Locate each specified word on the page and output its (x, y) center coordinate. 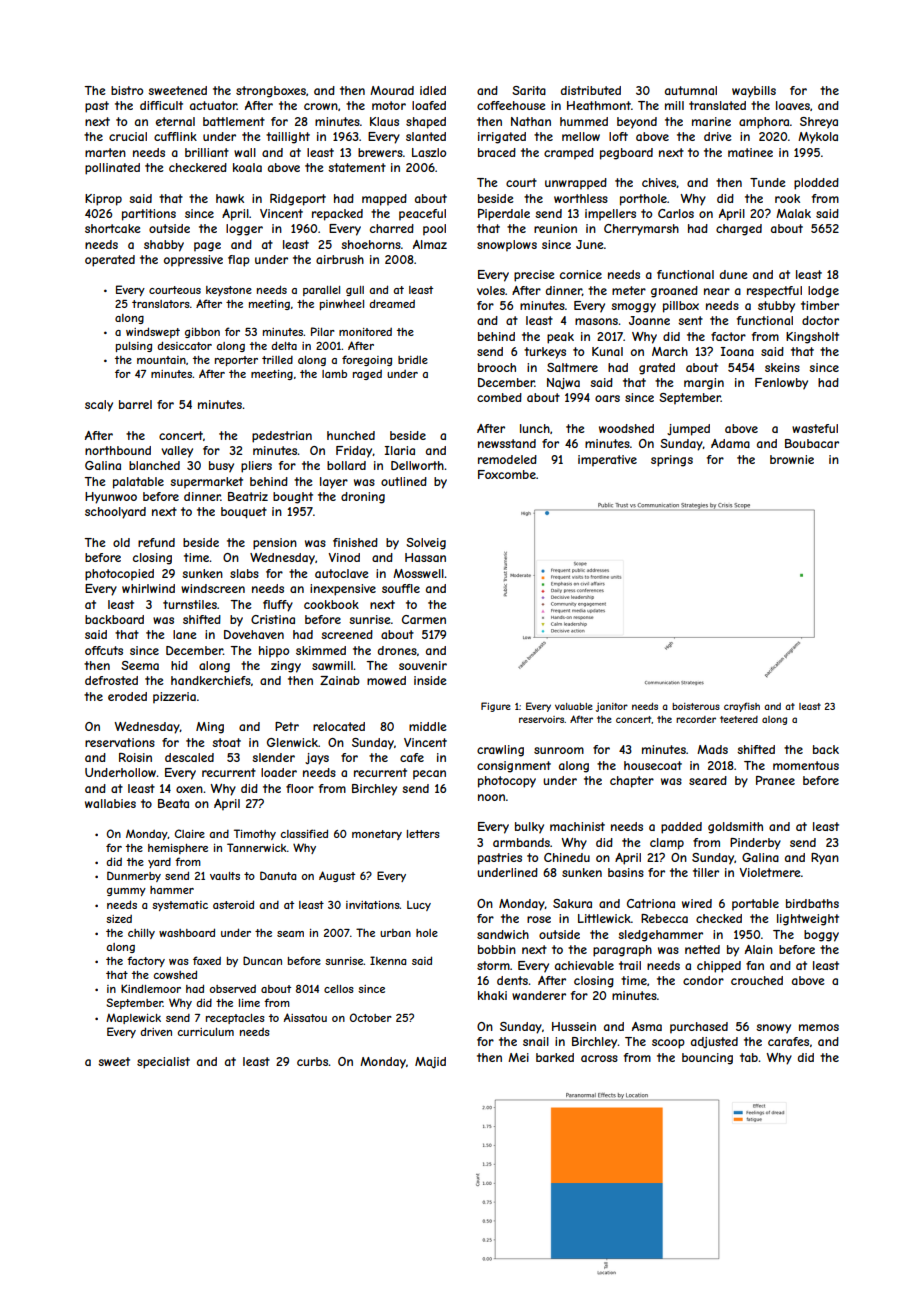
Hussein (574, 1026)
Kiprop (103, 200)
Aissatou (305, 1017)
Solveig (426, 544)
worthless (581, 198)
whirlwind (148, 588)
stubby (776, 307)
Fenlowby (781, 384)
